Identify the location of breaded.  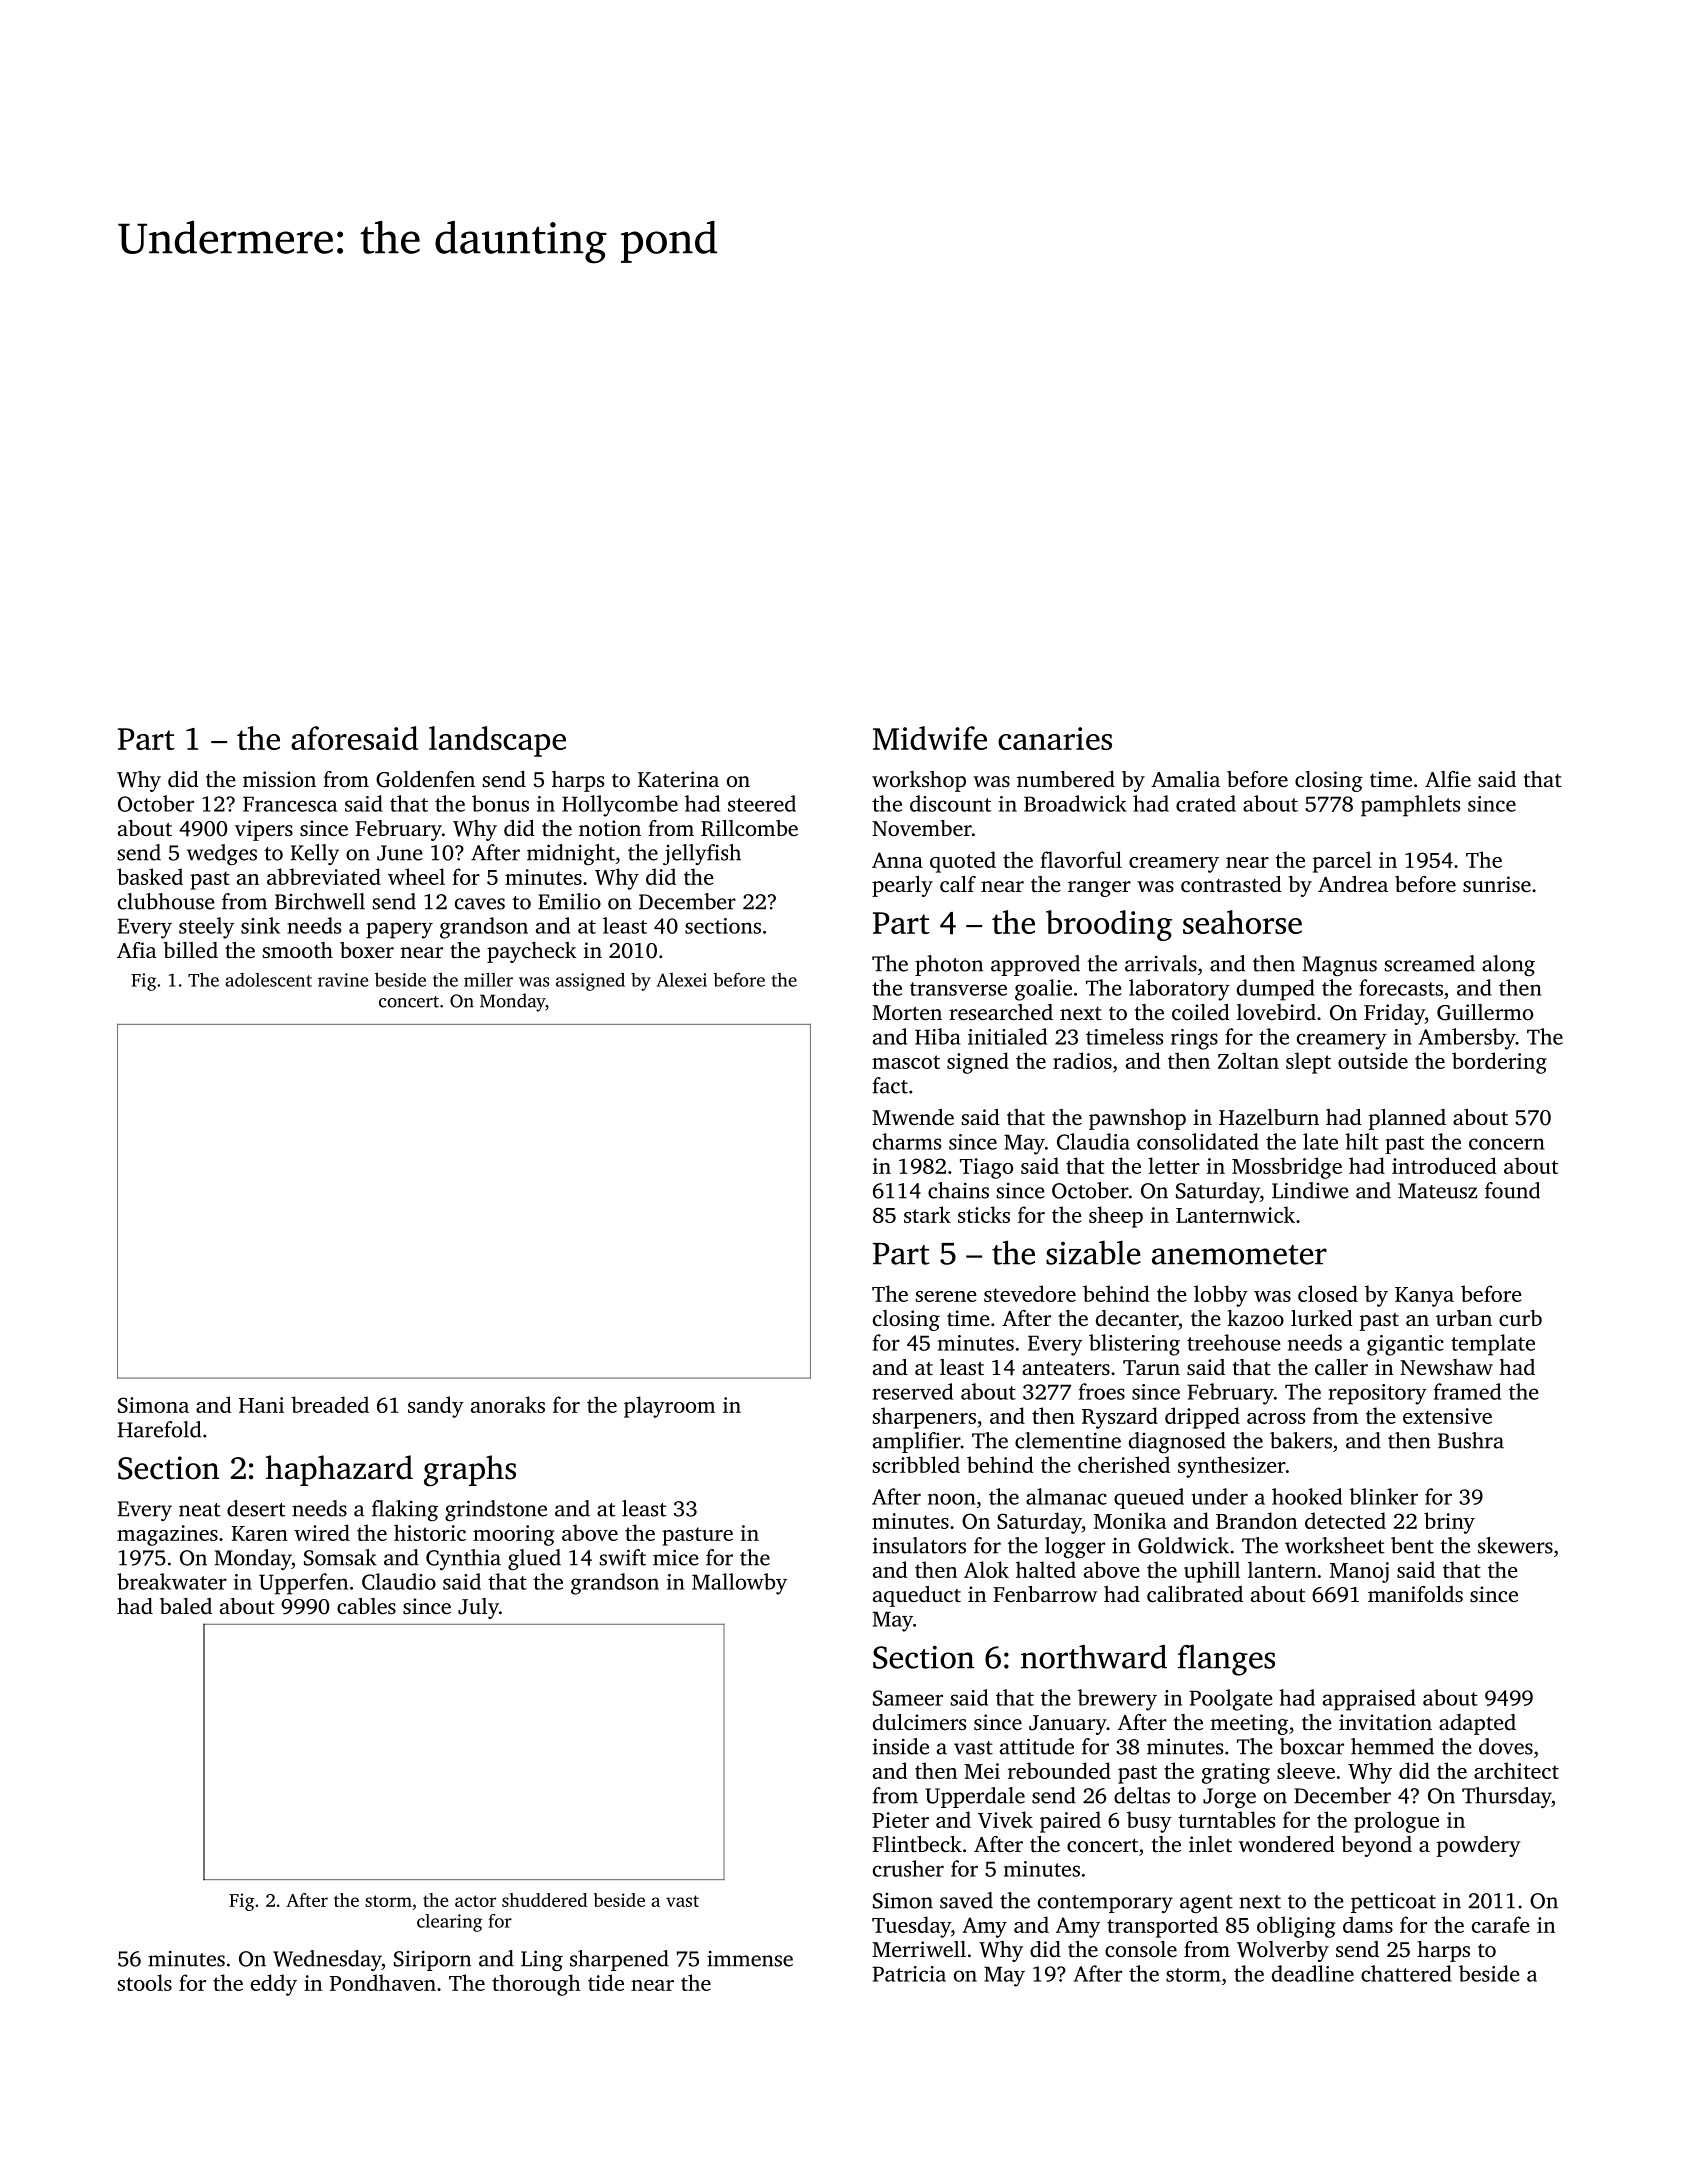
(330, 1404).
